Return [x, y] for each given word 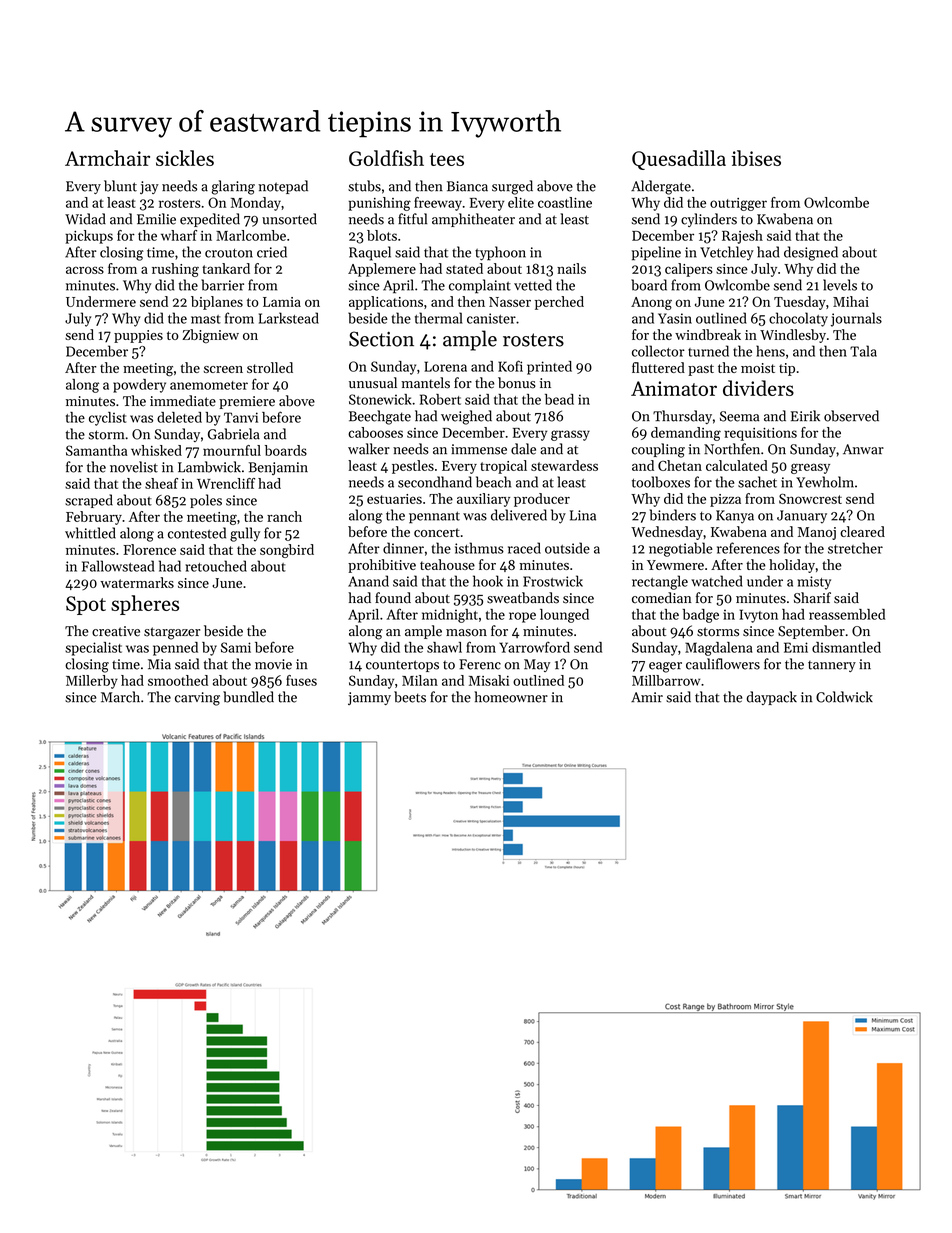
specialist [93, 649]
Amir [647, 697]
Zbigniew [210, 336]
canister [491, 318]
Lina [583, 515]
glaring [233, 187]
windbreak [708, 334]
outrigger [738, 204]
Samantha [96, 450]
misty [814, 583]
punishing [380, 204]
